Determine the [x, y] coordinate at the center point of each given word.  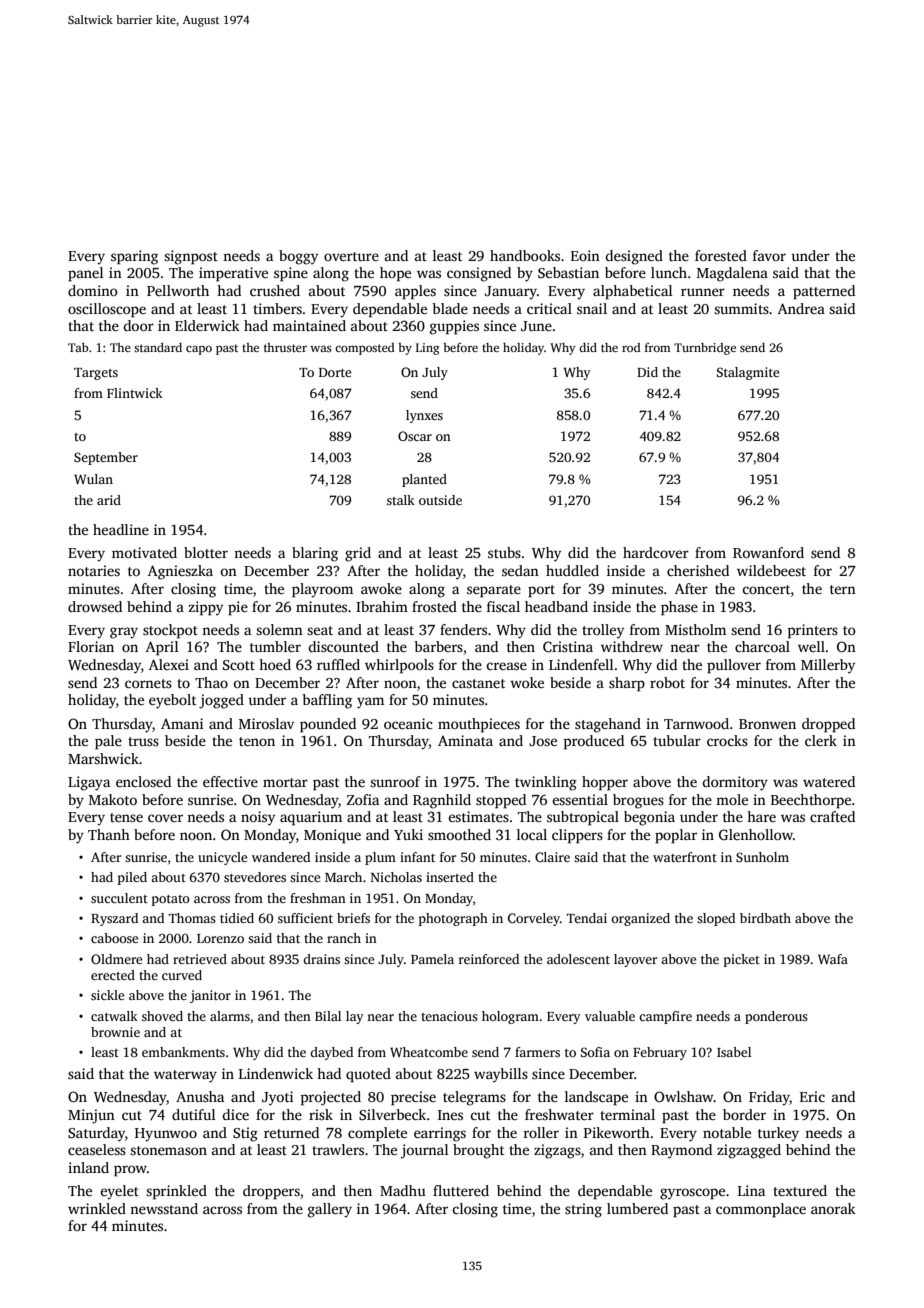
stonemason [168, 1150]
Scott [239, 665]
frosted [434, 606]
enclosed [143, 781]
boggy [298, 257]
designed [634, 257]
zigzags [557, 1151]
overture [351, 256]
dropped [828, 725]
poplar [676, 836]
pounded [328, 725]
